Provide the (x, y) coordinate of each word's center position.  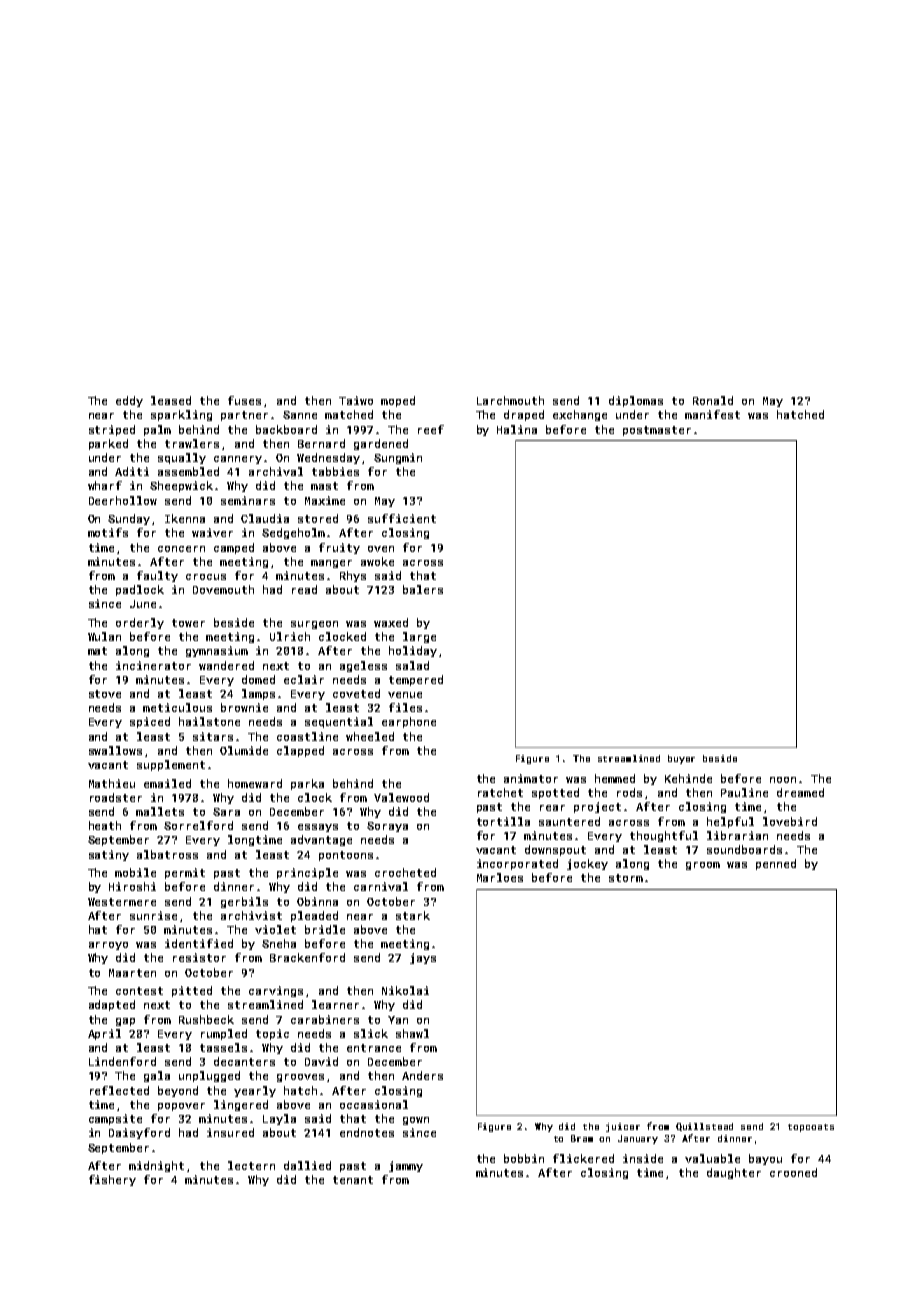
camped (234, 548)
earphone (409, 722)
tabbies (335, 471)
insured (230, 1132)
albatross (167, 854)
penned (776, 864)
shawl (412, 1033)
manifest (712, 414)
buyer (681, 759)
